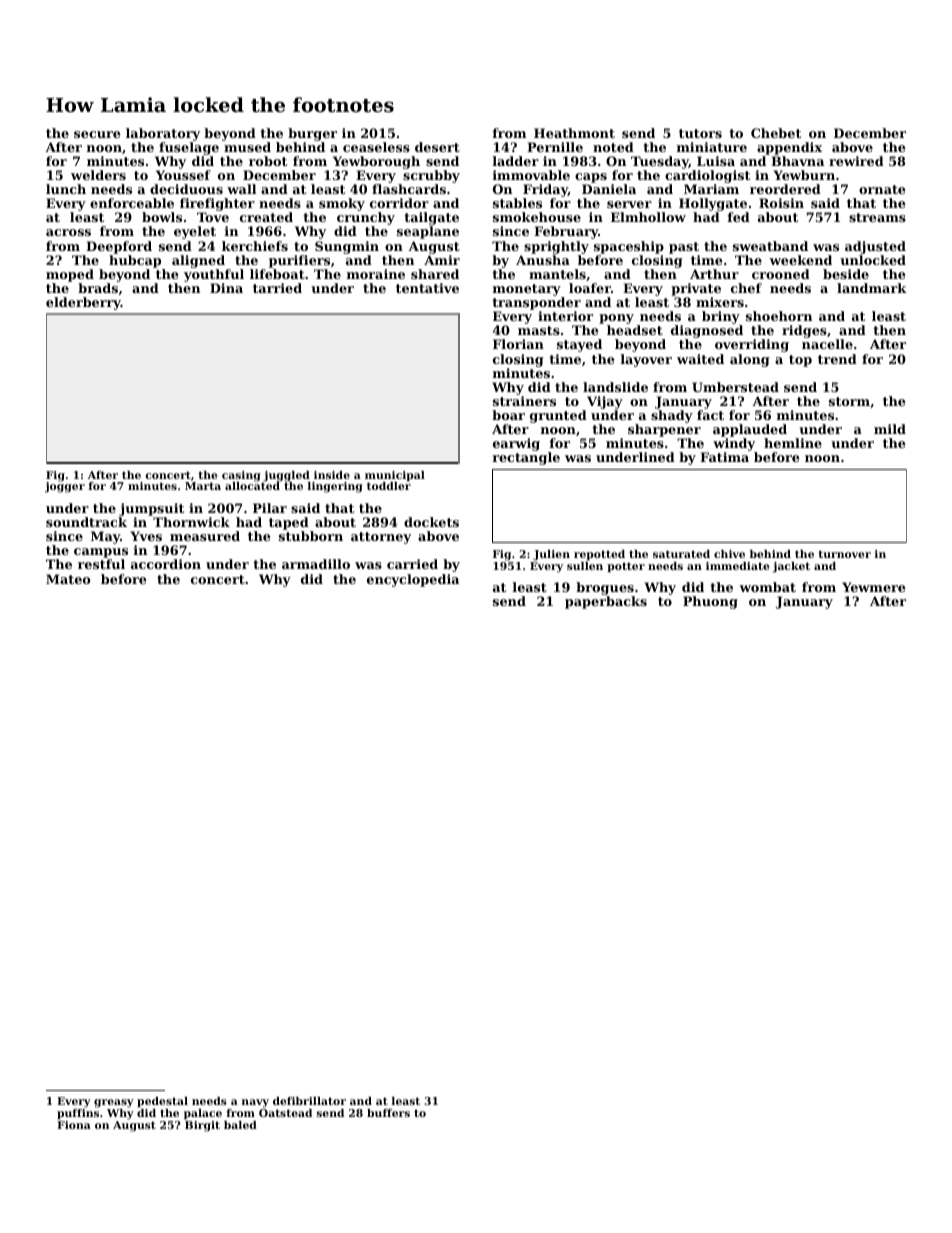 This screenshot has width=952, height=1233. Describe the element at coordinates (74, 1125) in the screenshot. I see `Fiona` at that location.
